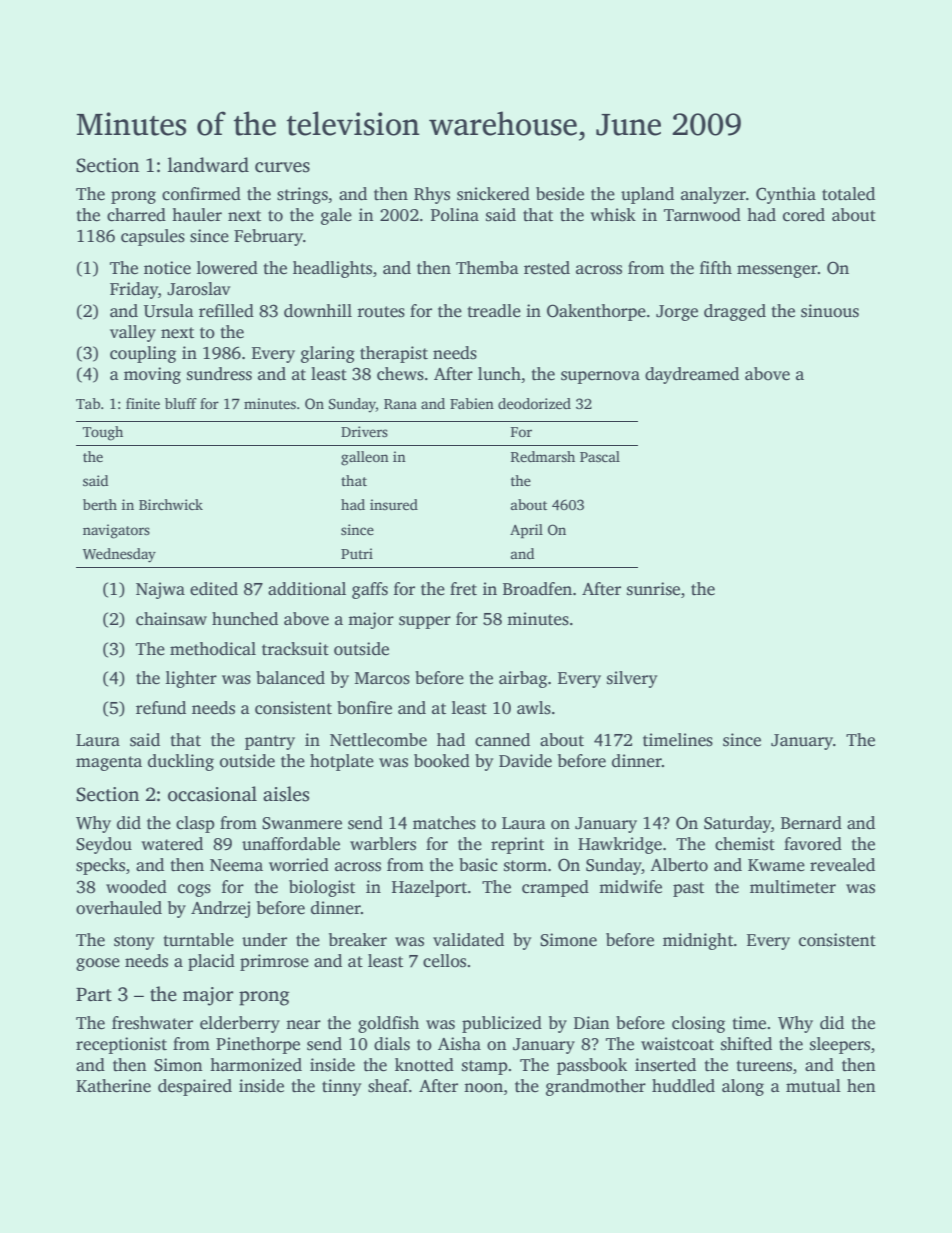  Describe the element at coordinates (848, 194) in the page. I see `totaled` at that location.
